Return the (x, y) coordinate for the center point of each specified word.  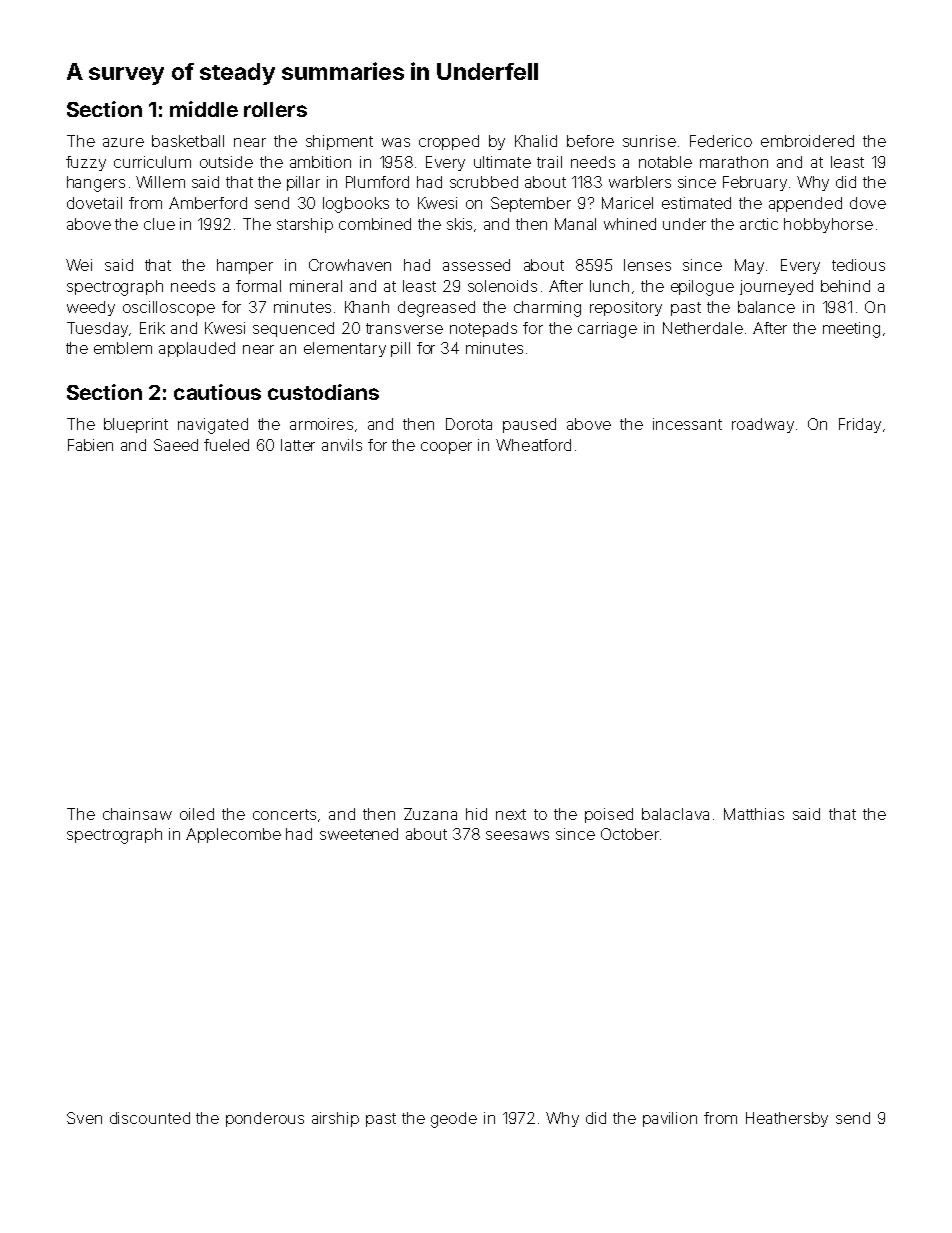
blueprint (136, 425)
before (590, 141)
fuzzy (86, 163)
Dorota (469, 424)
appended (805, 204)
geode (454, 1120)
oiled (197, 814)
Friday (860, 425)
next (511, 814)
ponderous (265, 1119)
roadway (763, 425)
